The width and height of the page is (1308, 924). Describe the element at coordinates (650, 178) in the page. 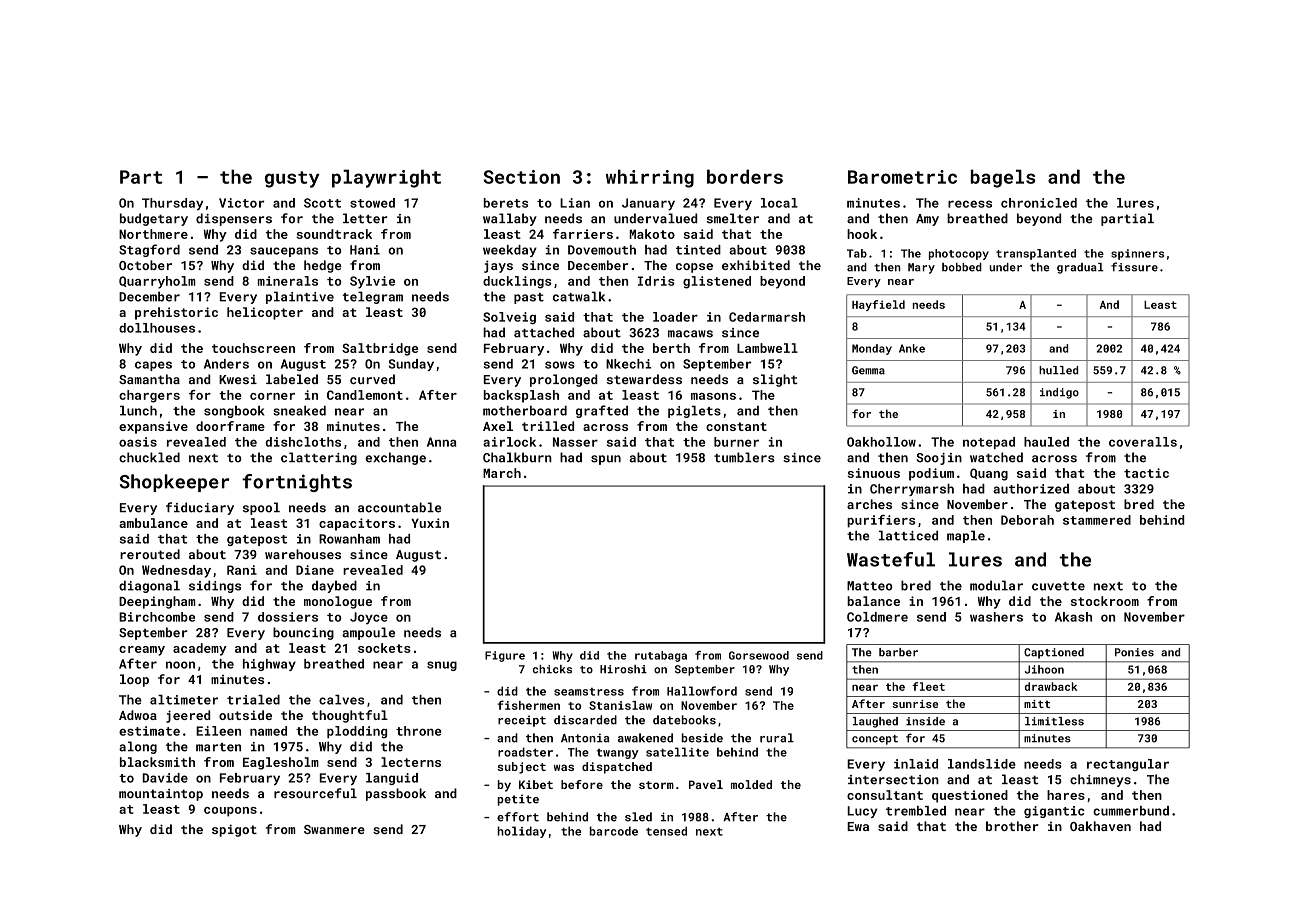

I see `whirring` at that location.
